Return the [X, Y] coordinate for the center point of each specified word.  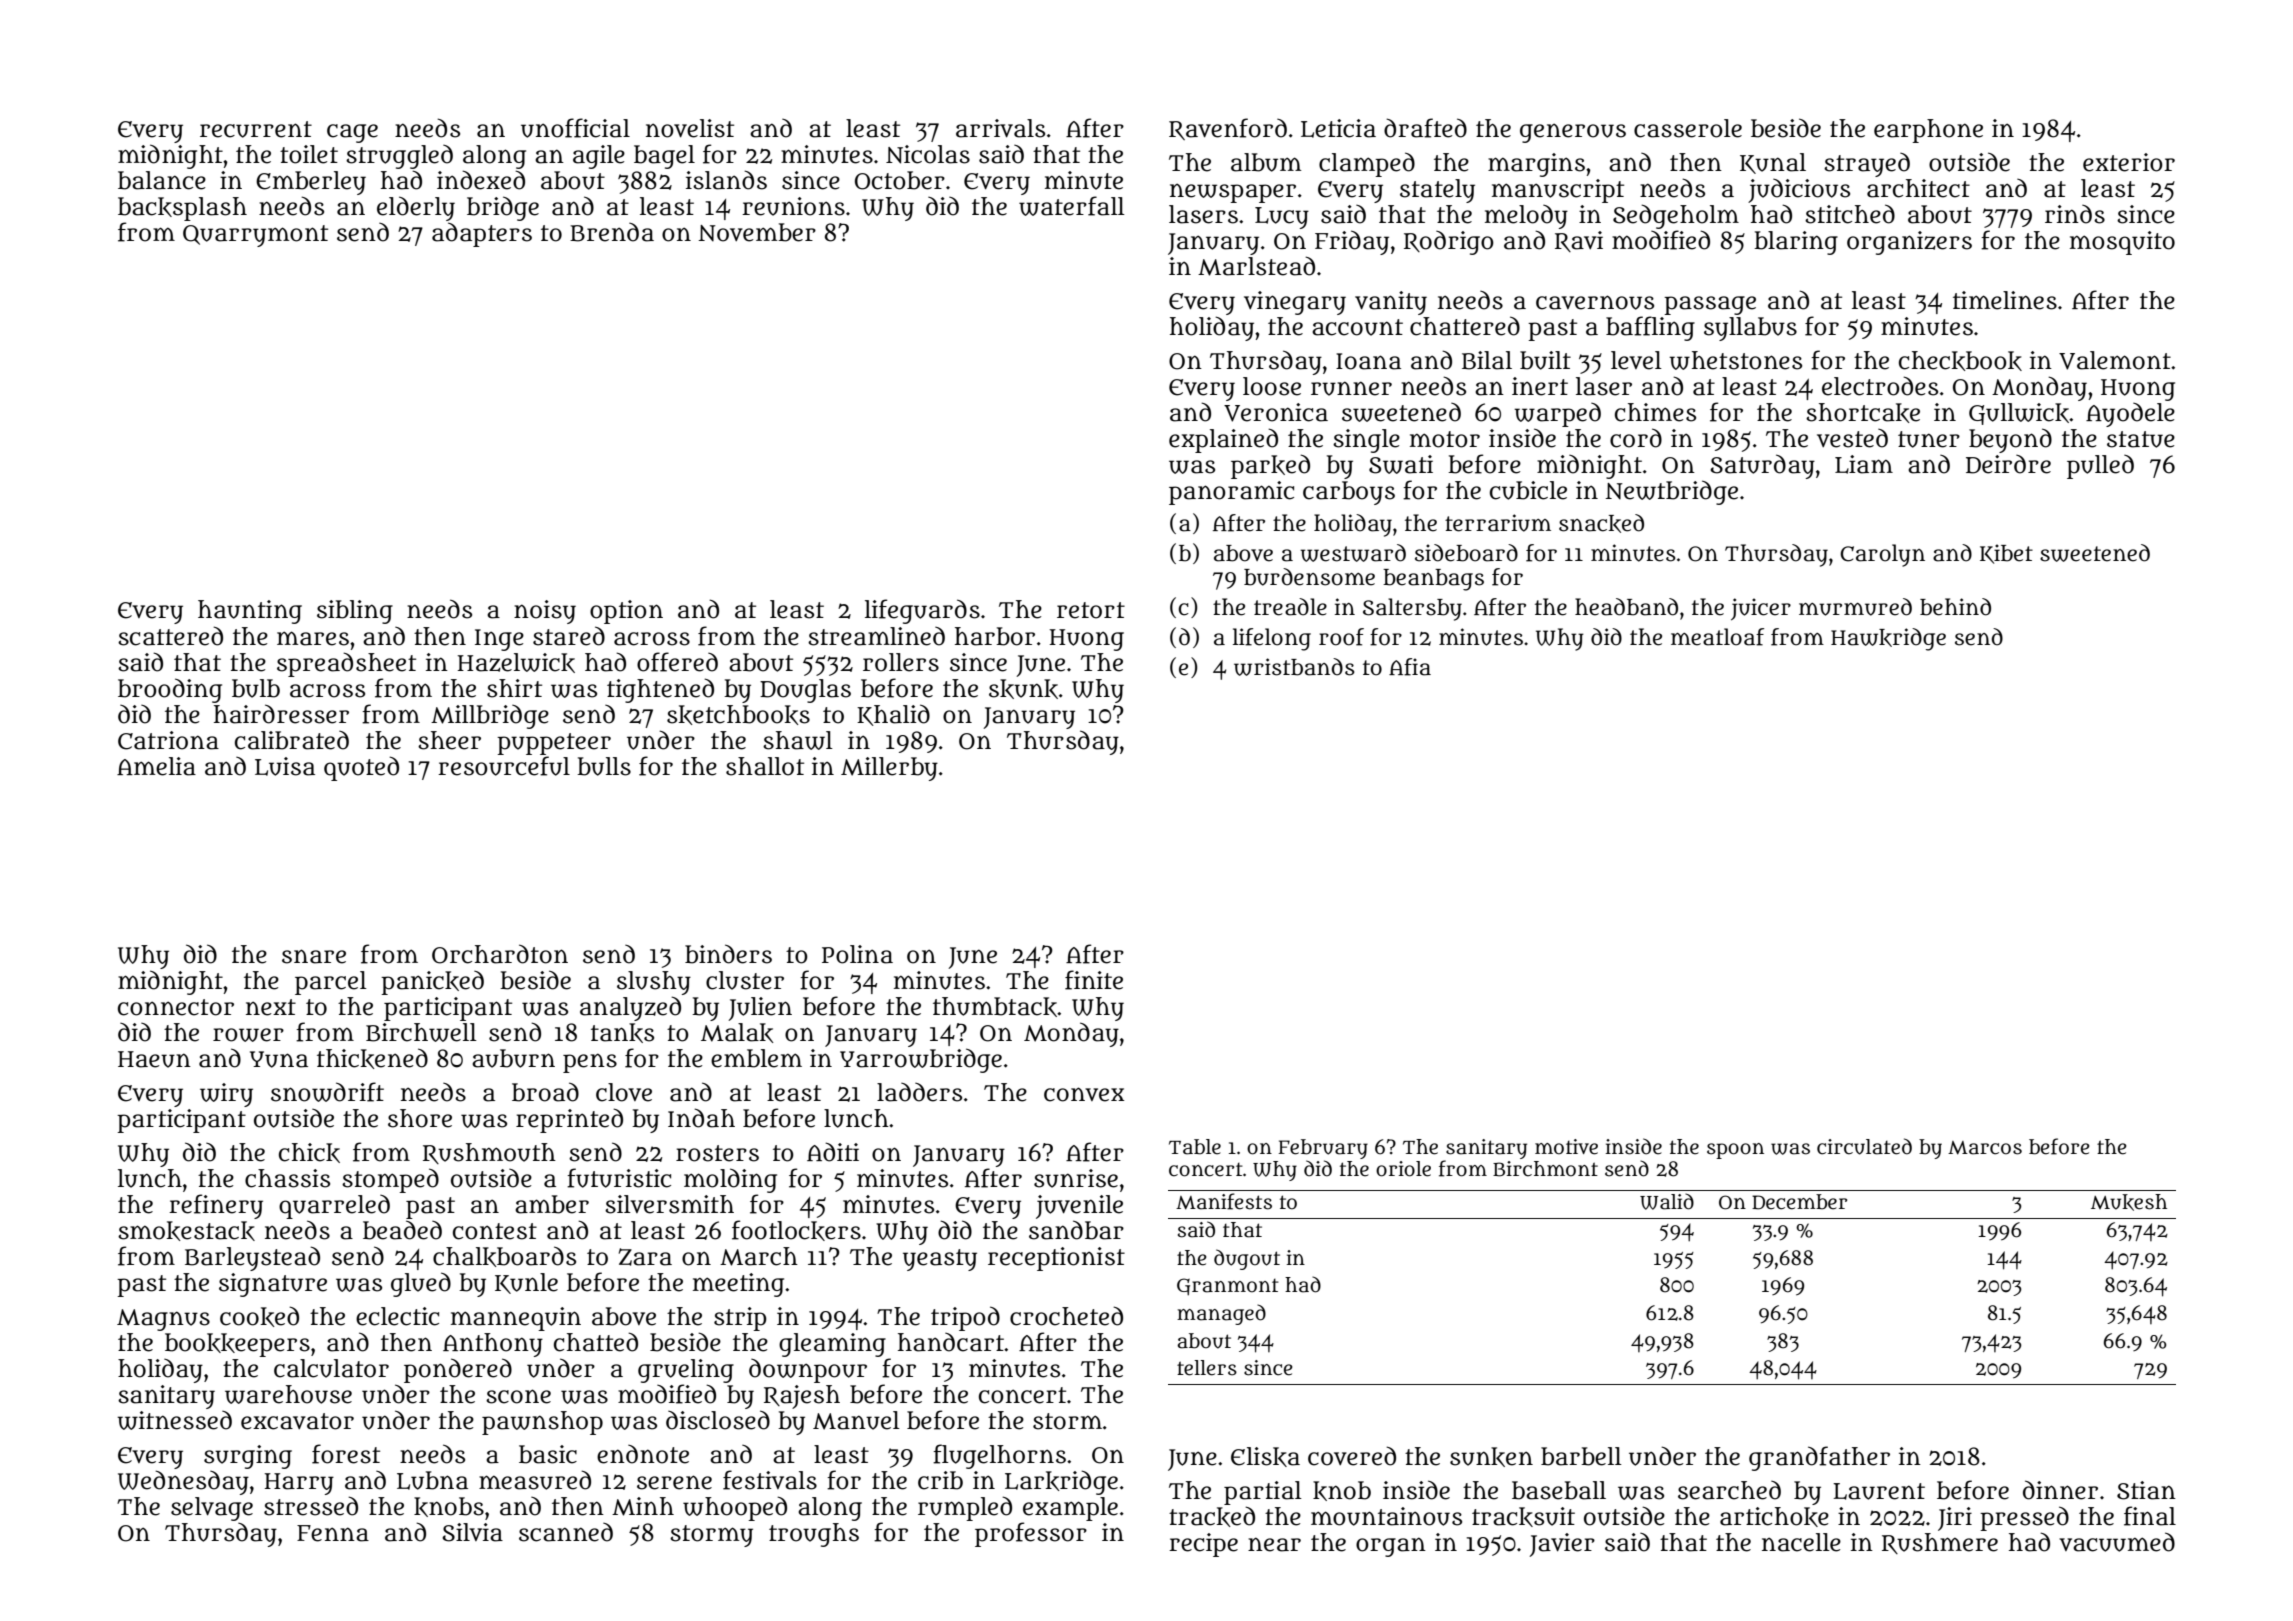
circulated [1864, 1146]
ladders [919, 1092]
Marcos [1985, 1148]
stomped [390, 1180]
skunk [1023, 689]
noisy [545, 612]
